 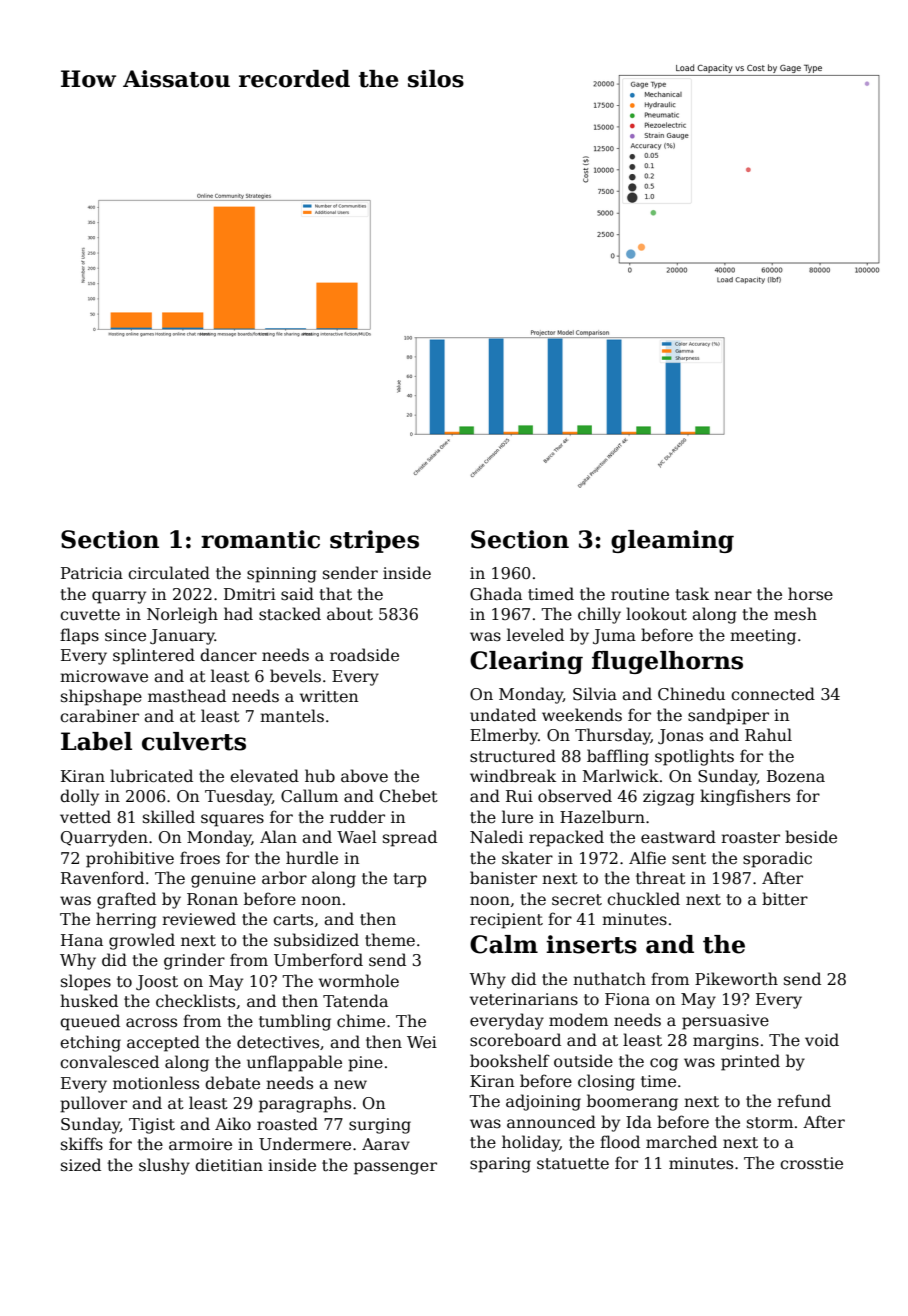 I want to click on cuvette, so click(x=90, y=615).
